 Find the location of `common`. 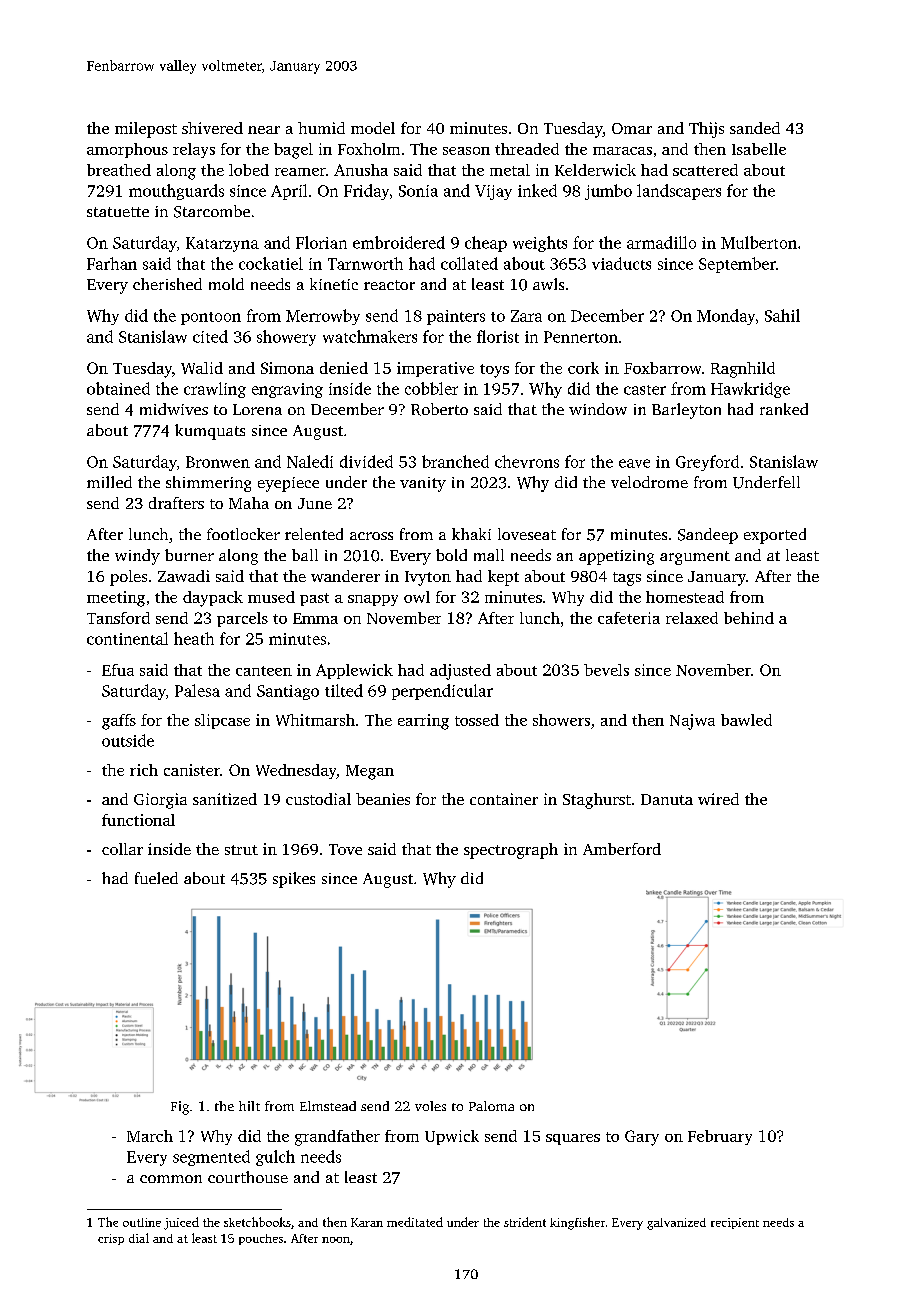

common is located at coordinates (171, 1179).
